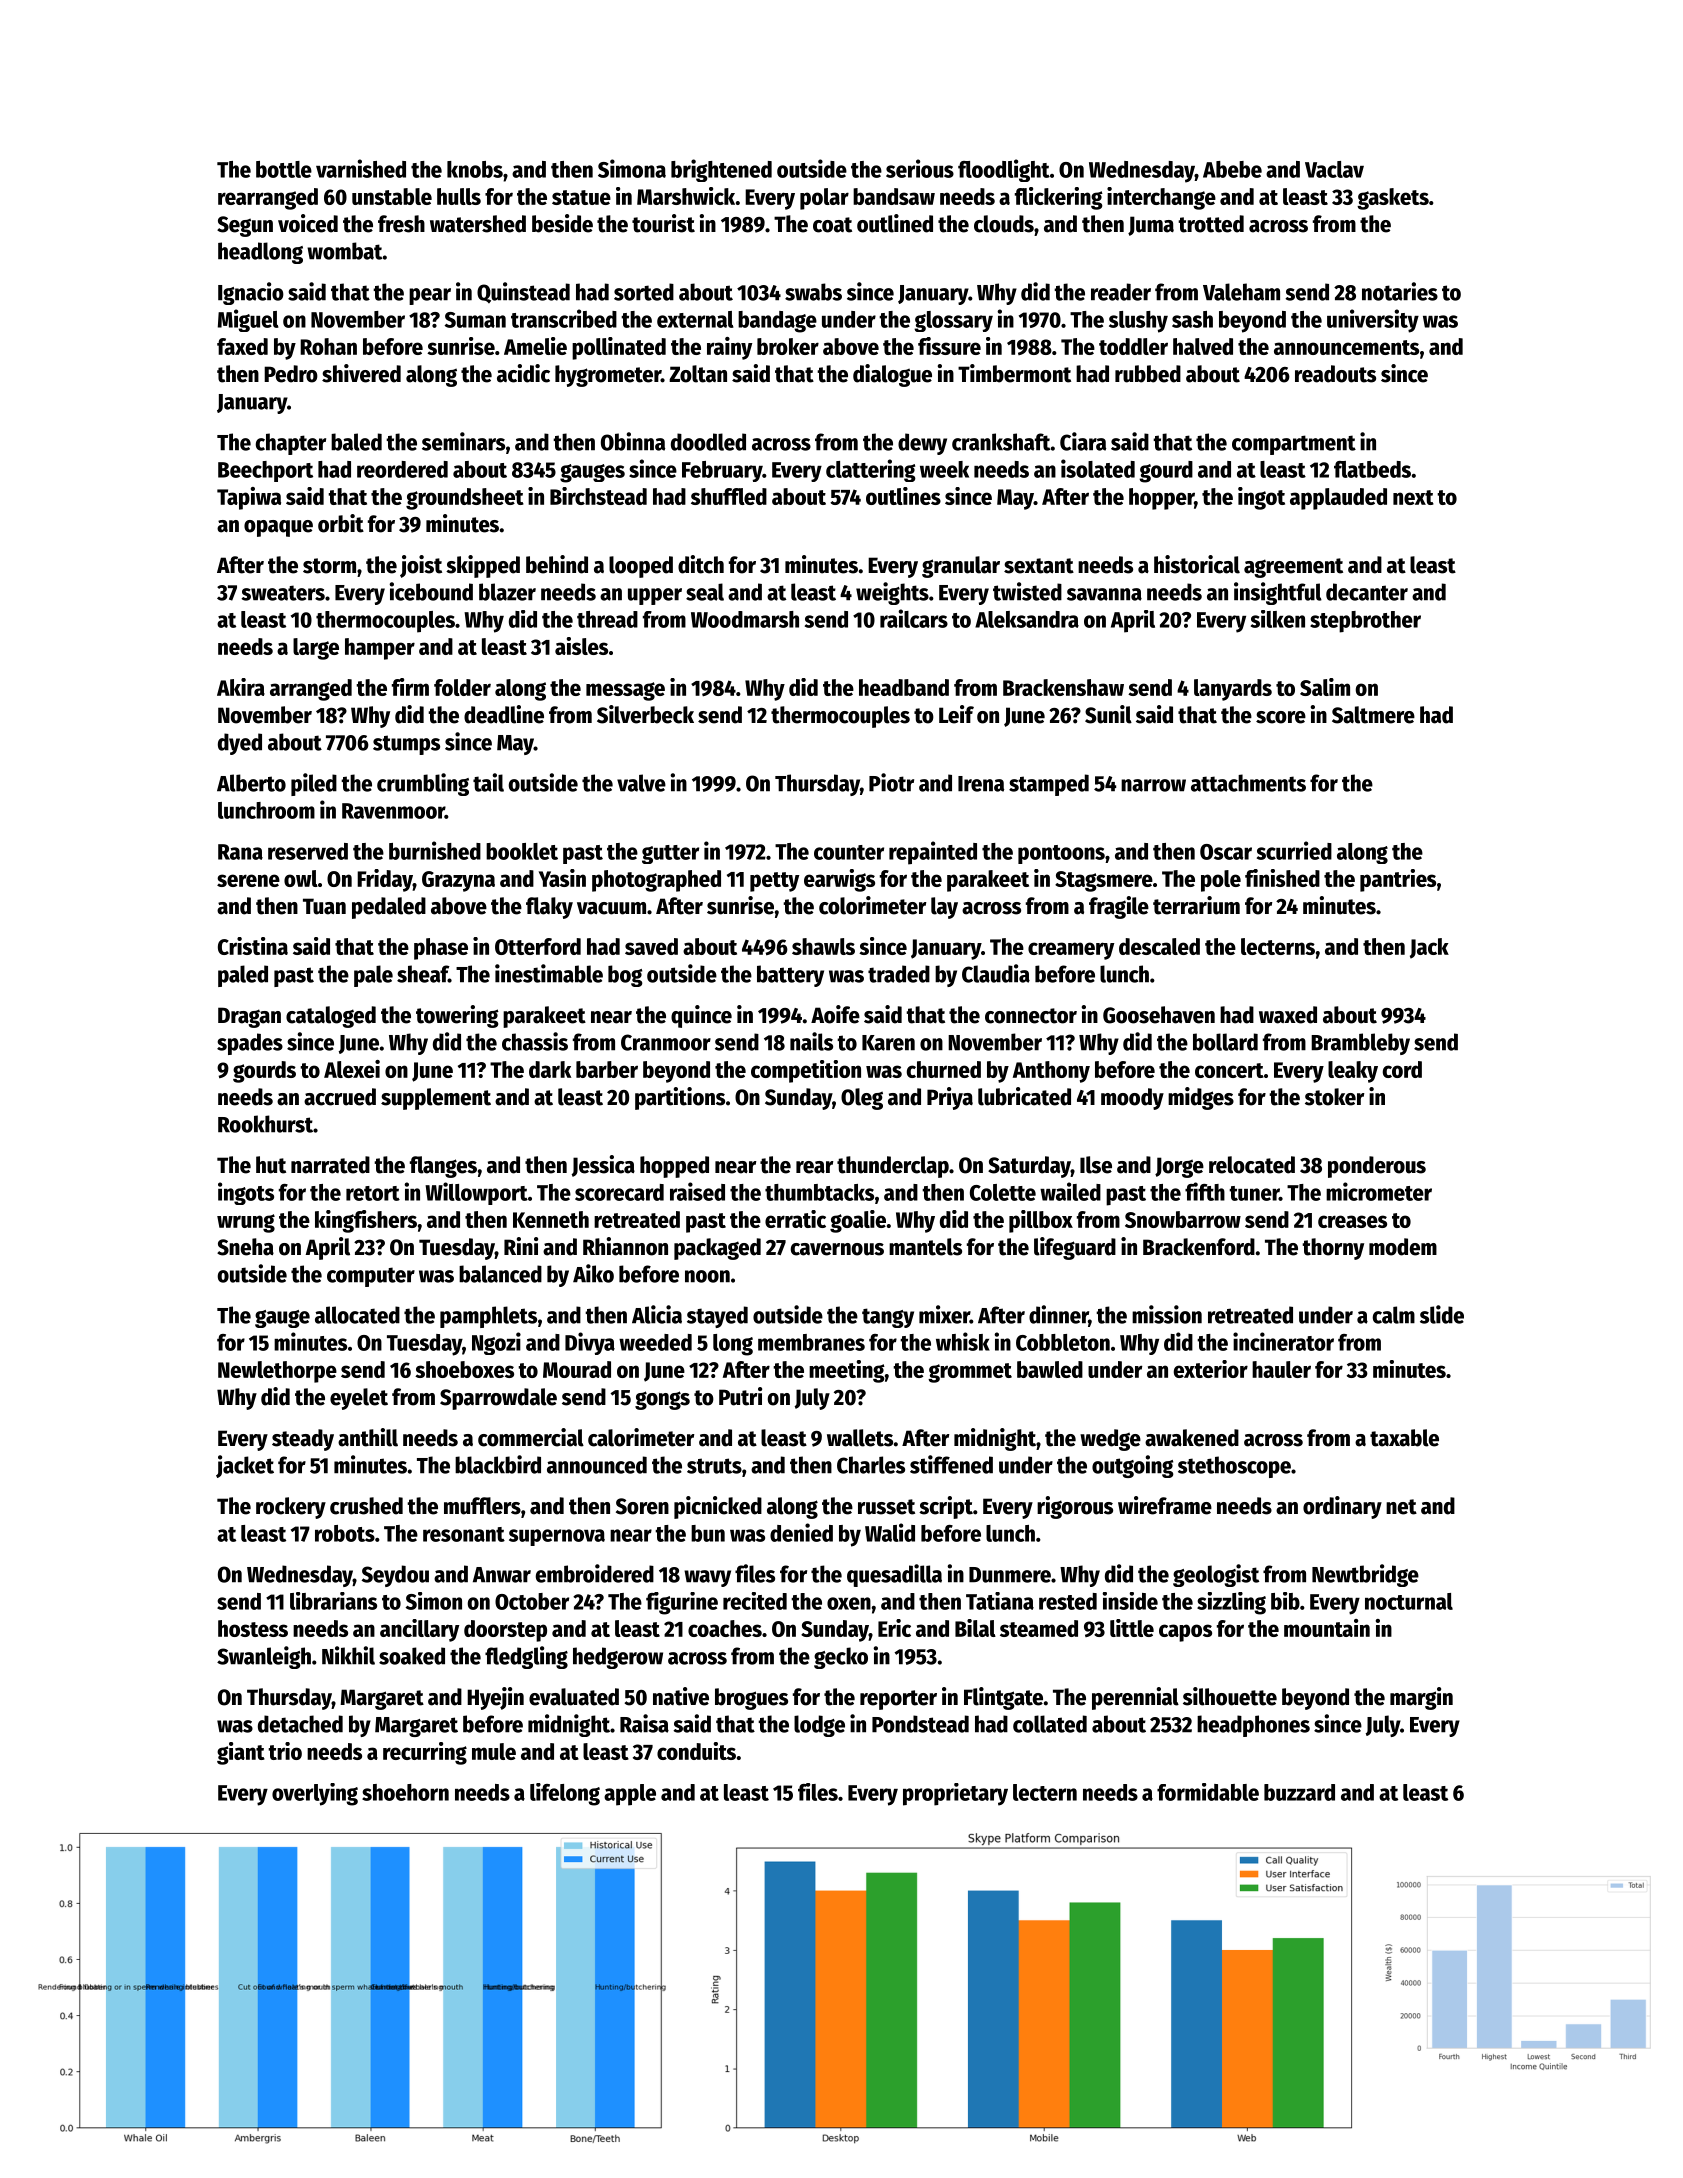 The width and height of the screenshot is (1683, 2178). What do you see at coordinates (898, 1700) in the screenshot?
I see `reporter` at bounding box center [898, 1700].
